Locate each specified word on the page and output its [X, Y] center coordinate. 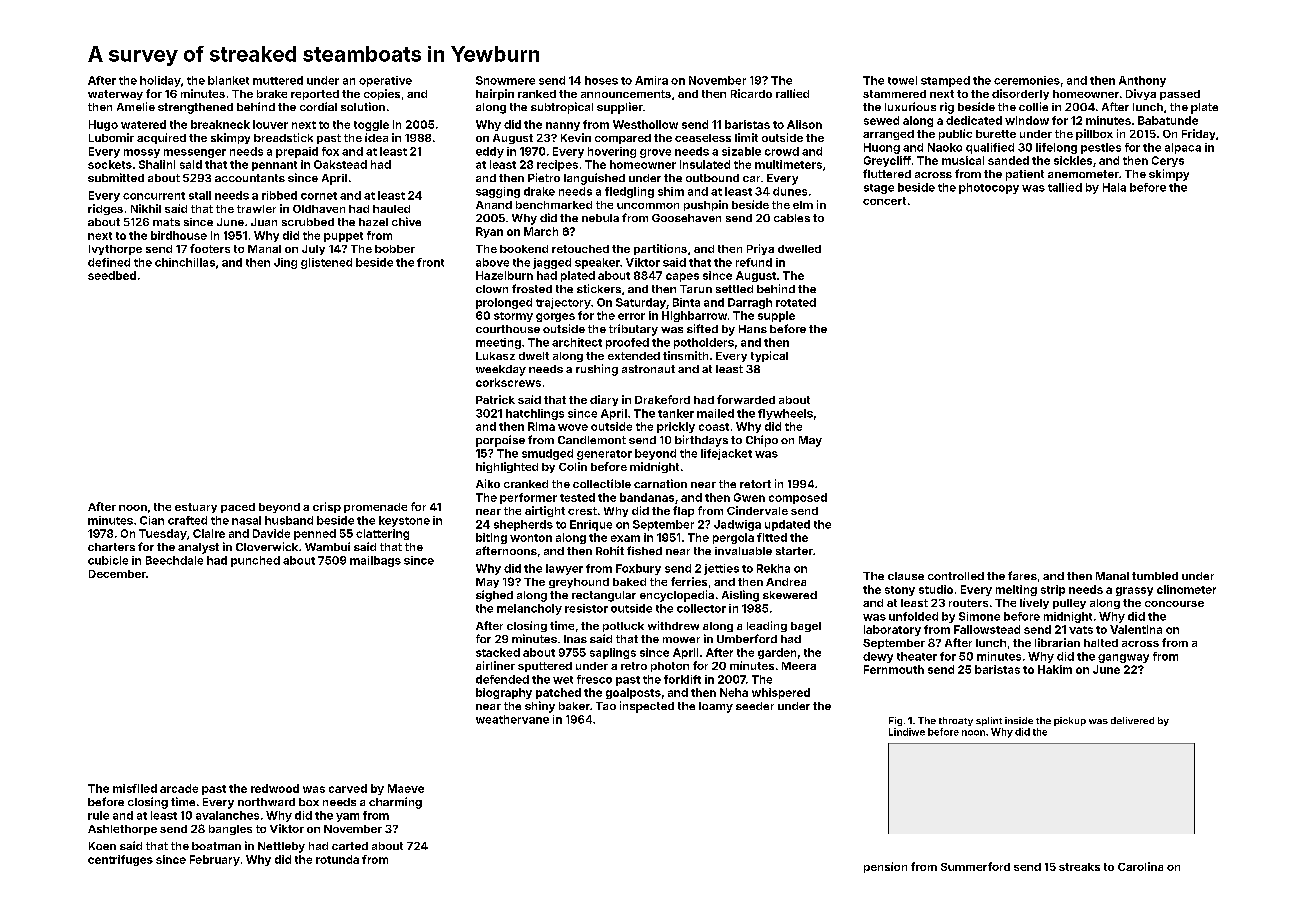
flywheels [785, 414]
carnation [660, 483]
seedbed [112, 275]
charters [111, 547]
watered [143, 124]
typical [769, 356]
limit [746, 137]
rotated [796, 302]
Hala [1114, 187]
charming [395, 803]
